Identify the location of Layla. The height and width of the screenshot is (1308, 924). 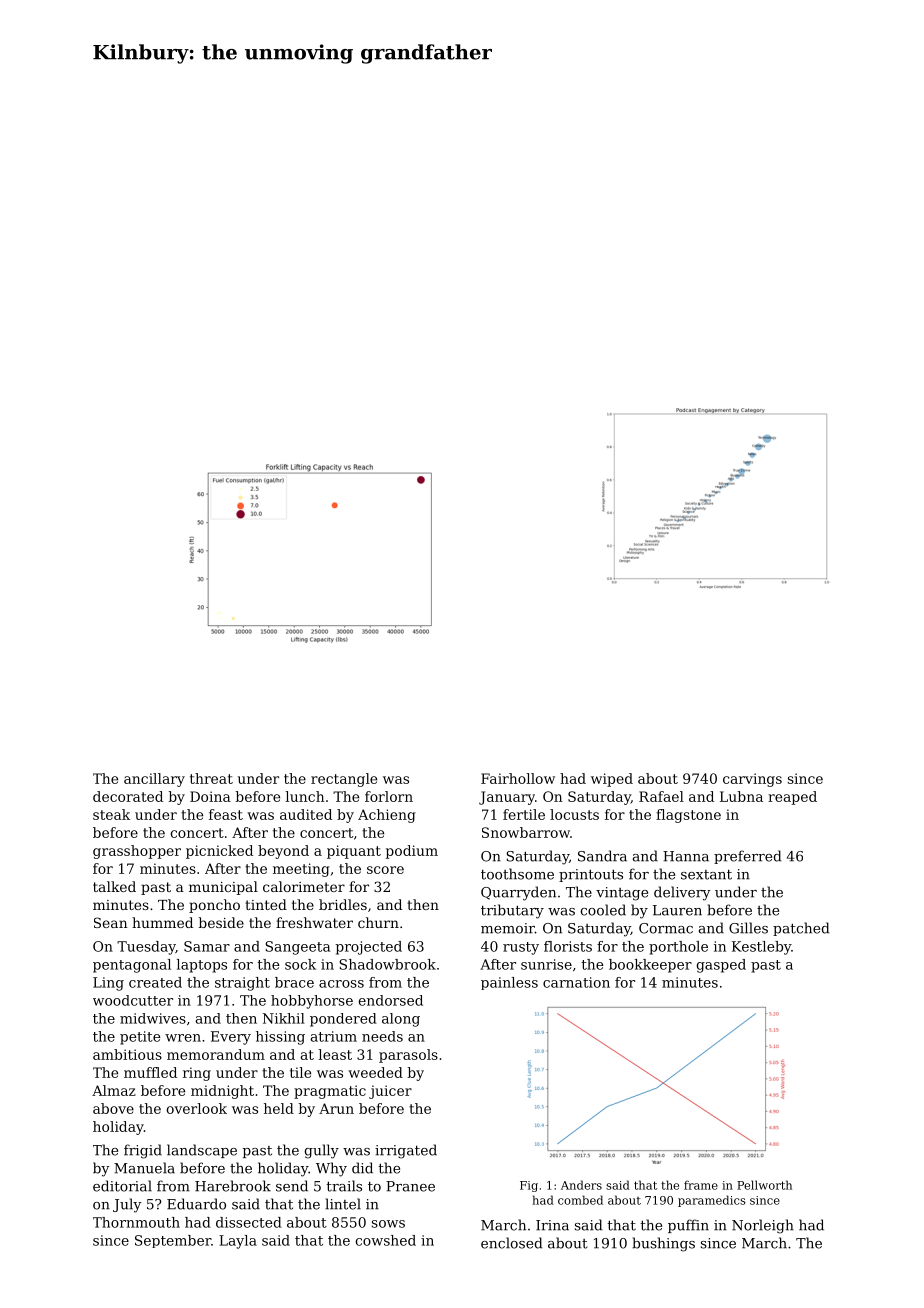
(238, 1242).
